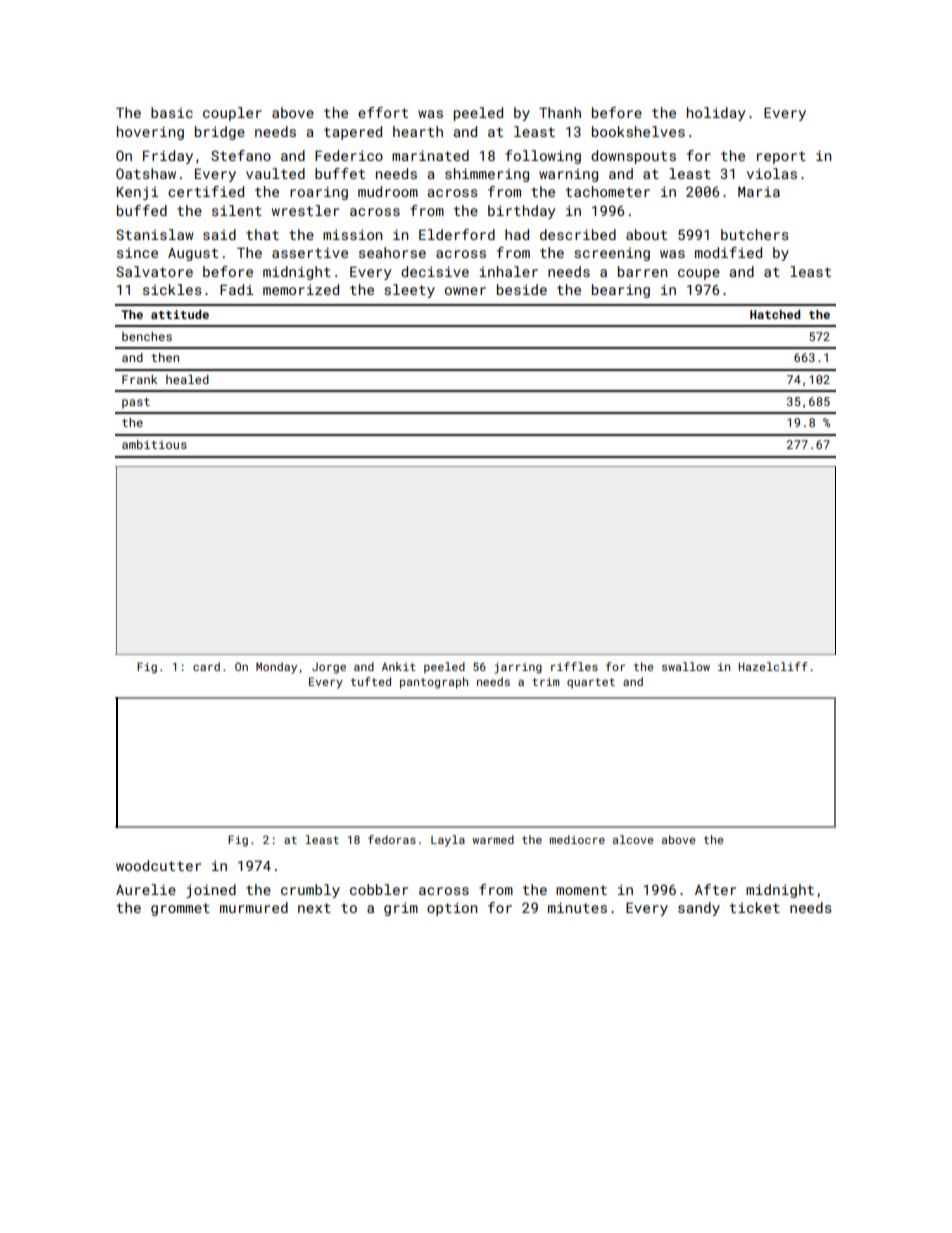 This screenshot has height=1233, width=952. What do you see at coordinates (146, 173) in the screenshot?
I see `Oatshaw` at bounding box center [146, 173].
